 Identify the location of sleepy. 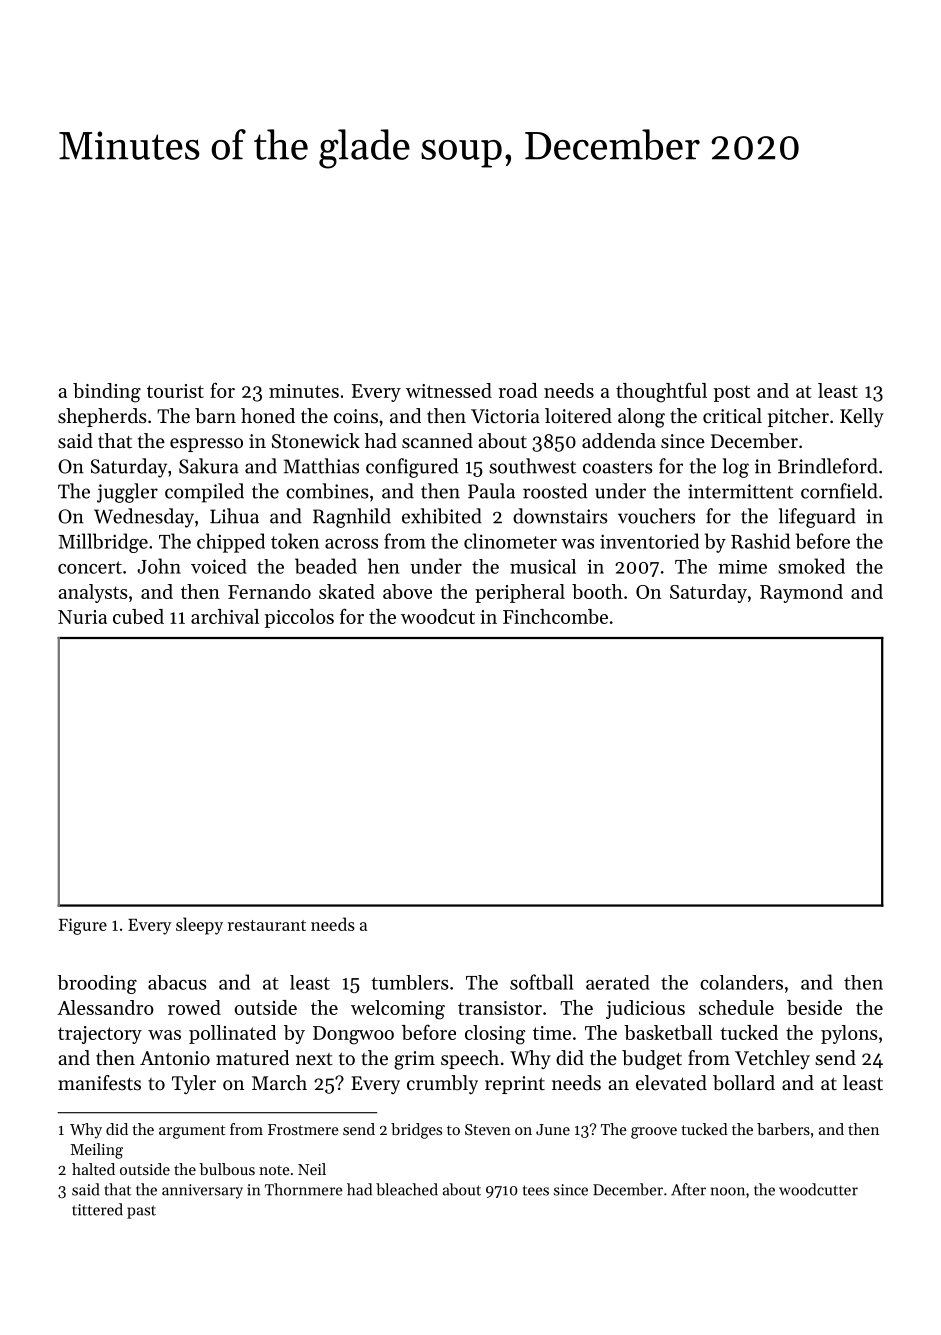
(199, 926).
